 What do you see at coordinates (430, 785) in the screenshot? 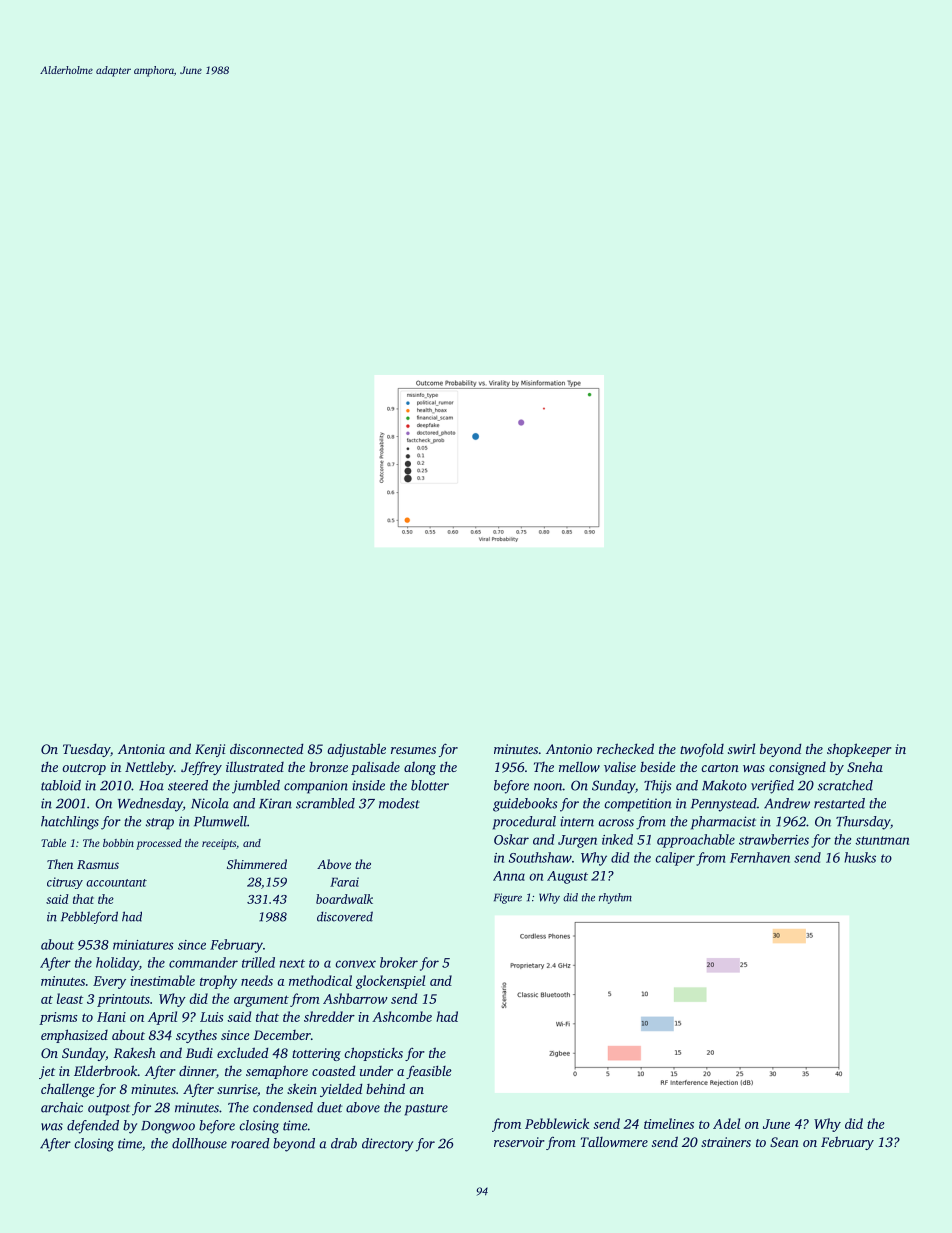
I see `blotter` at bounding box center [430, 785].
